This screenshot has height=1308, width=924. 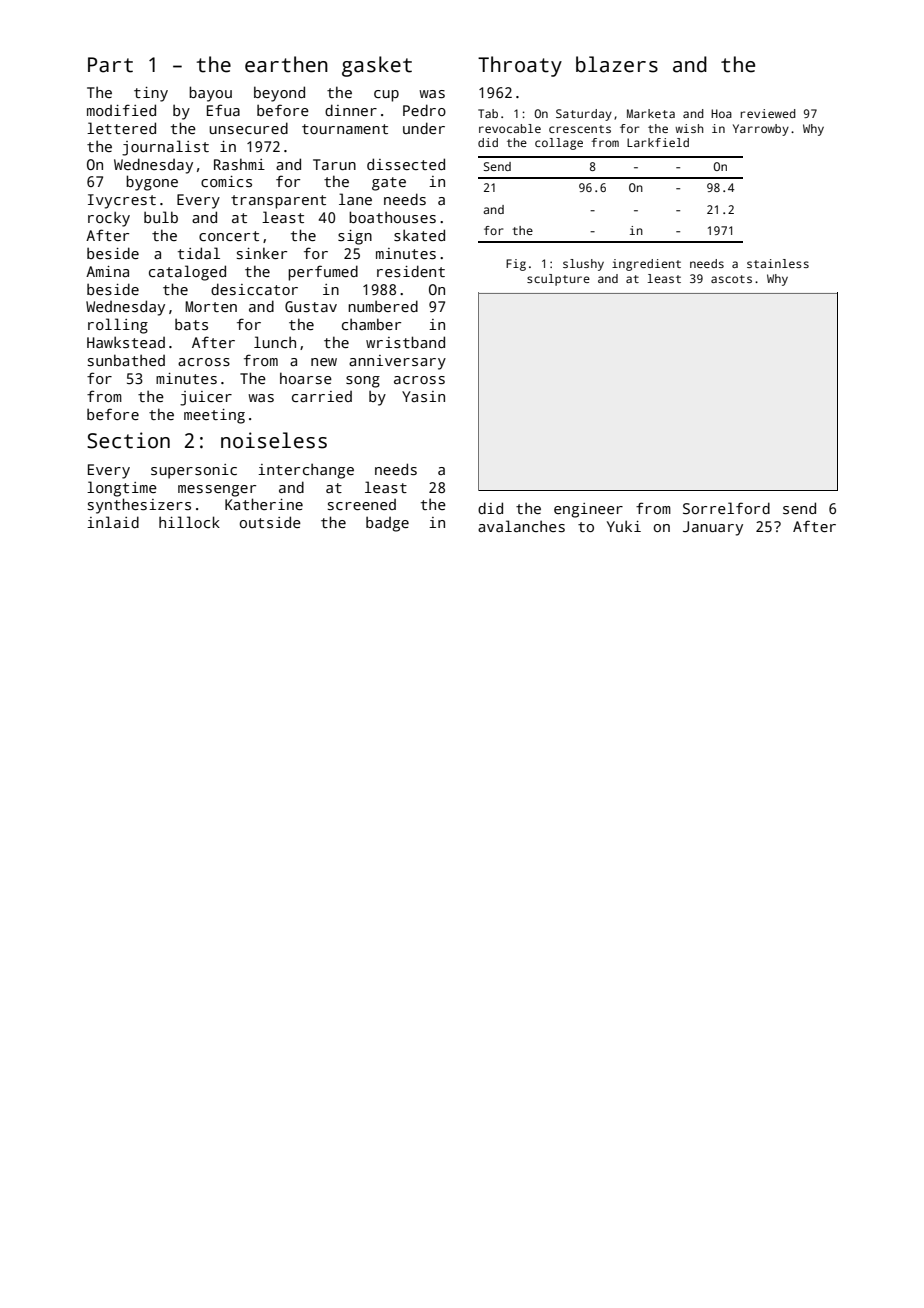 I want to click on sculpture, so click(x=558, y=280).
